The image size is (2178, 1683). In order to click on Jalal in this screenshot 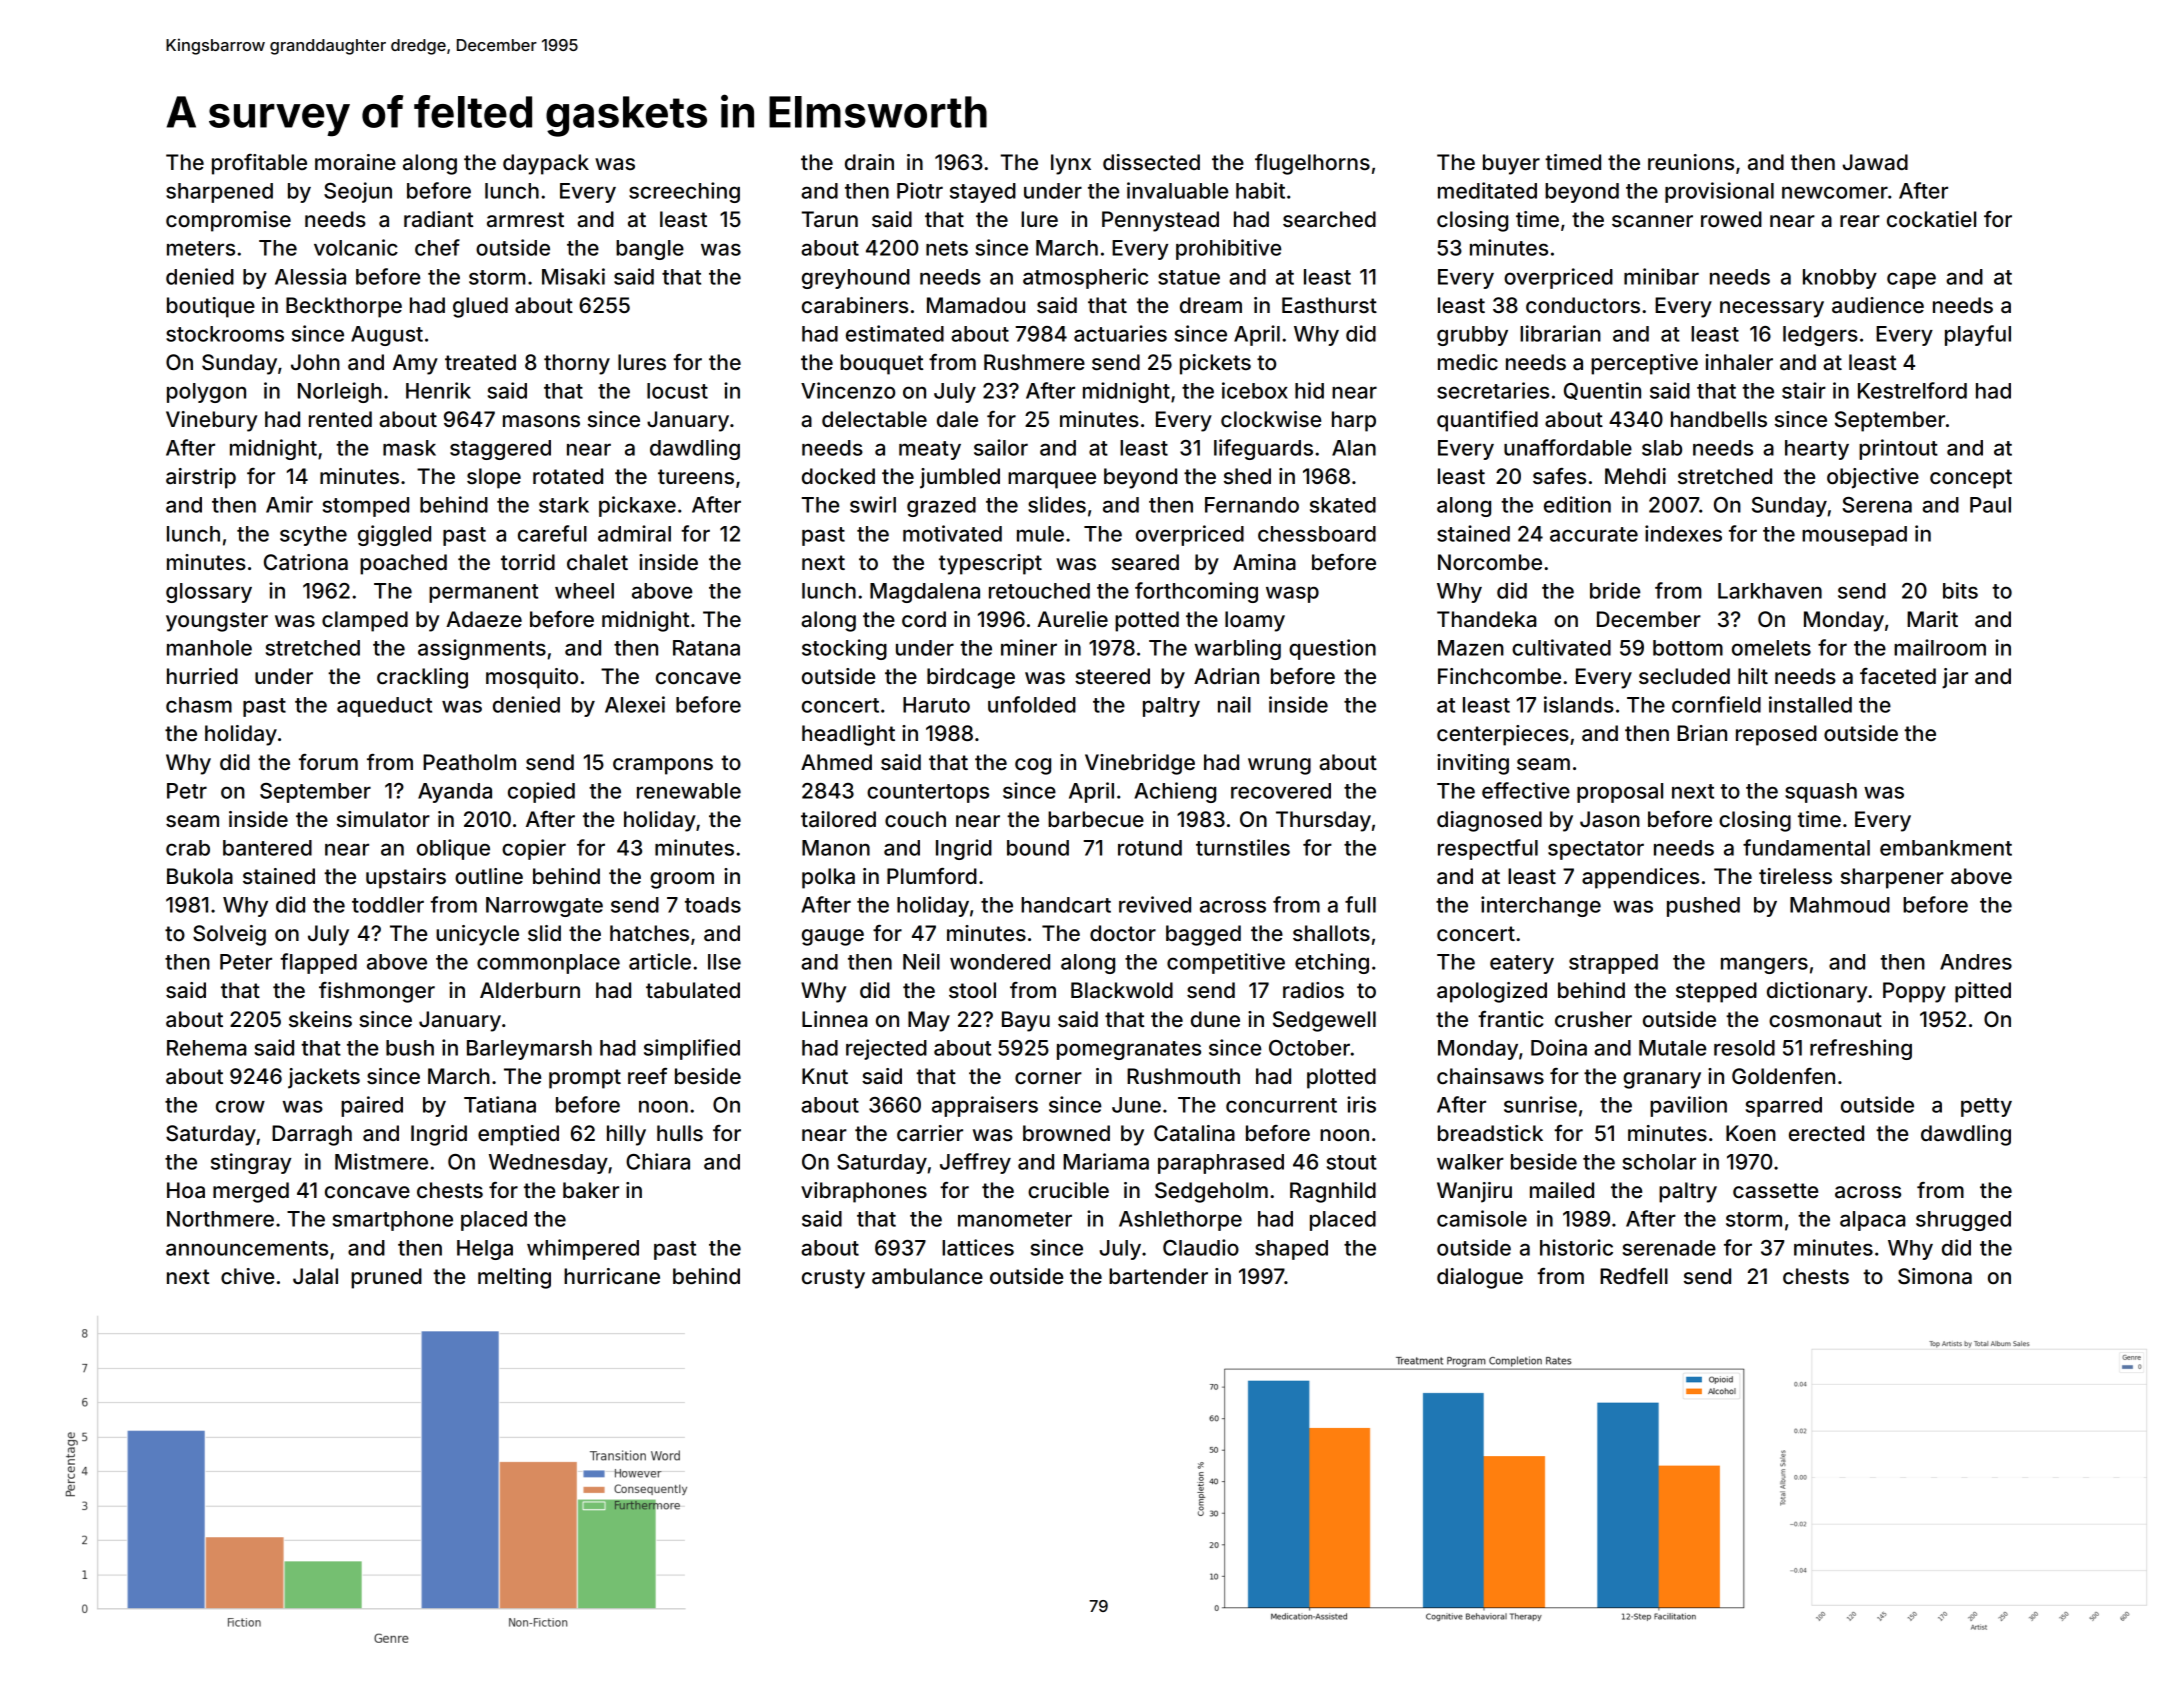, I will do `click(315, 1276)`.
